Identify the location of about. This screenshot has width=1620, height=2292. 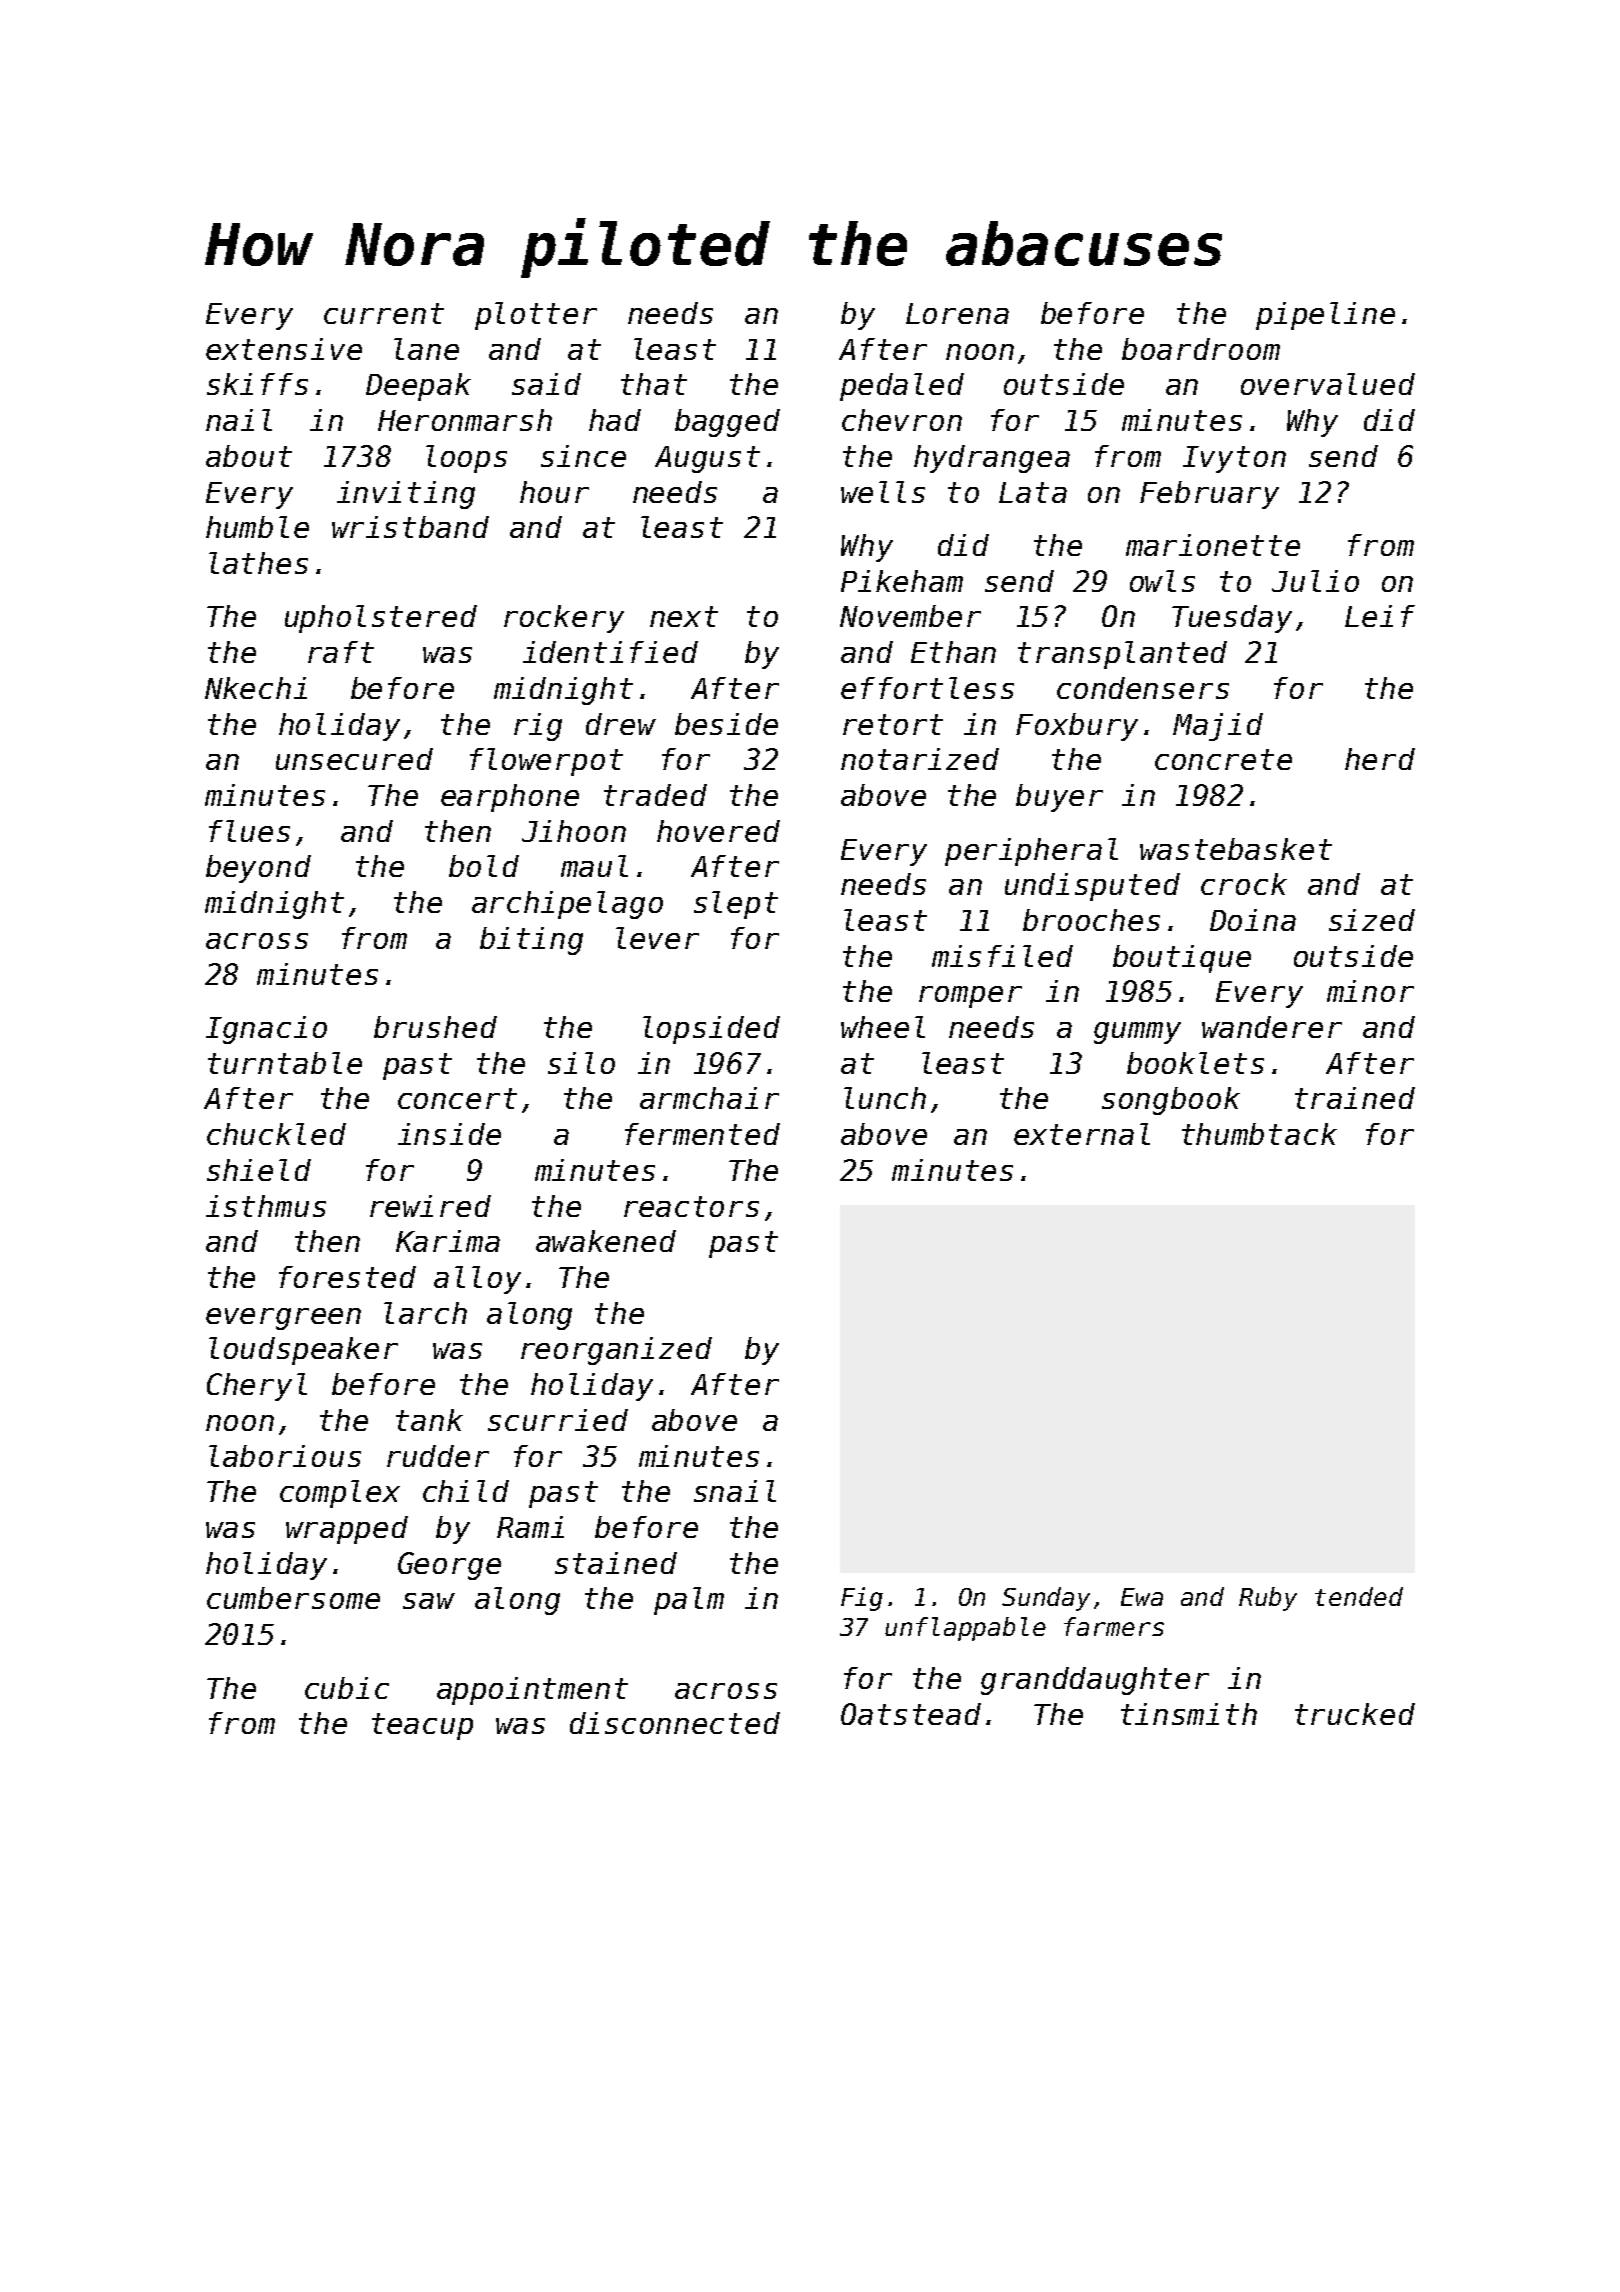
(249, 456).
